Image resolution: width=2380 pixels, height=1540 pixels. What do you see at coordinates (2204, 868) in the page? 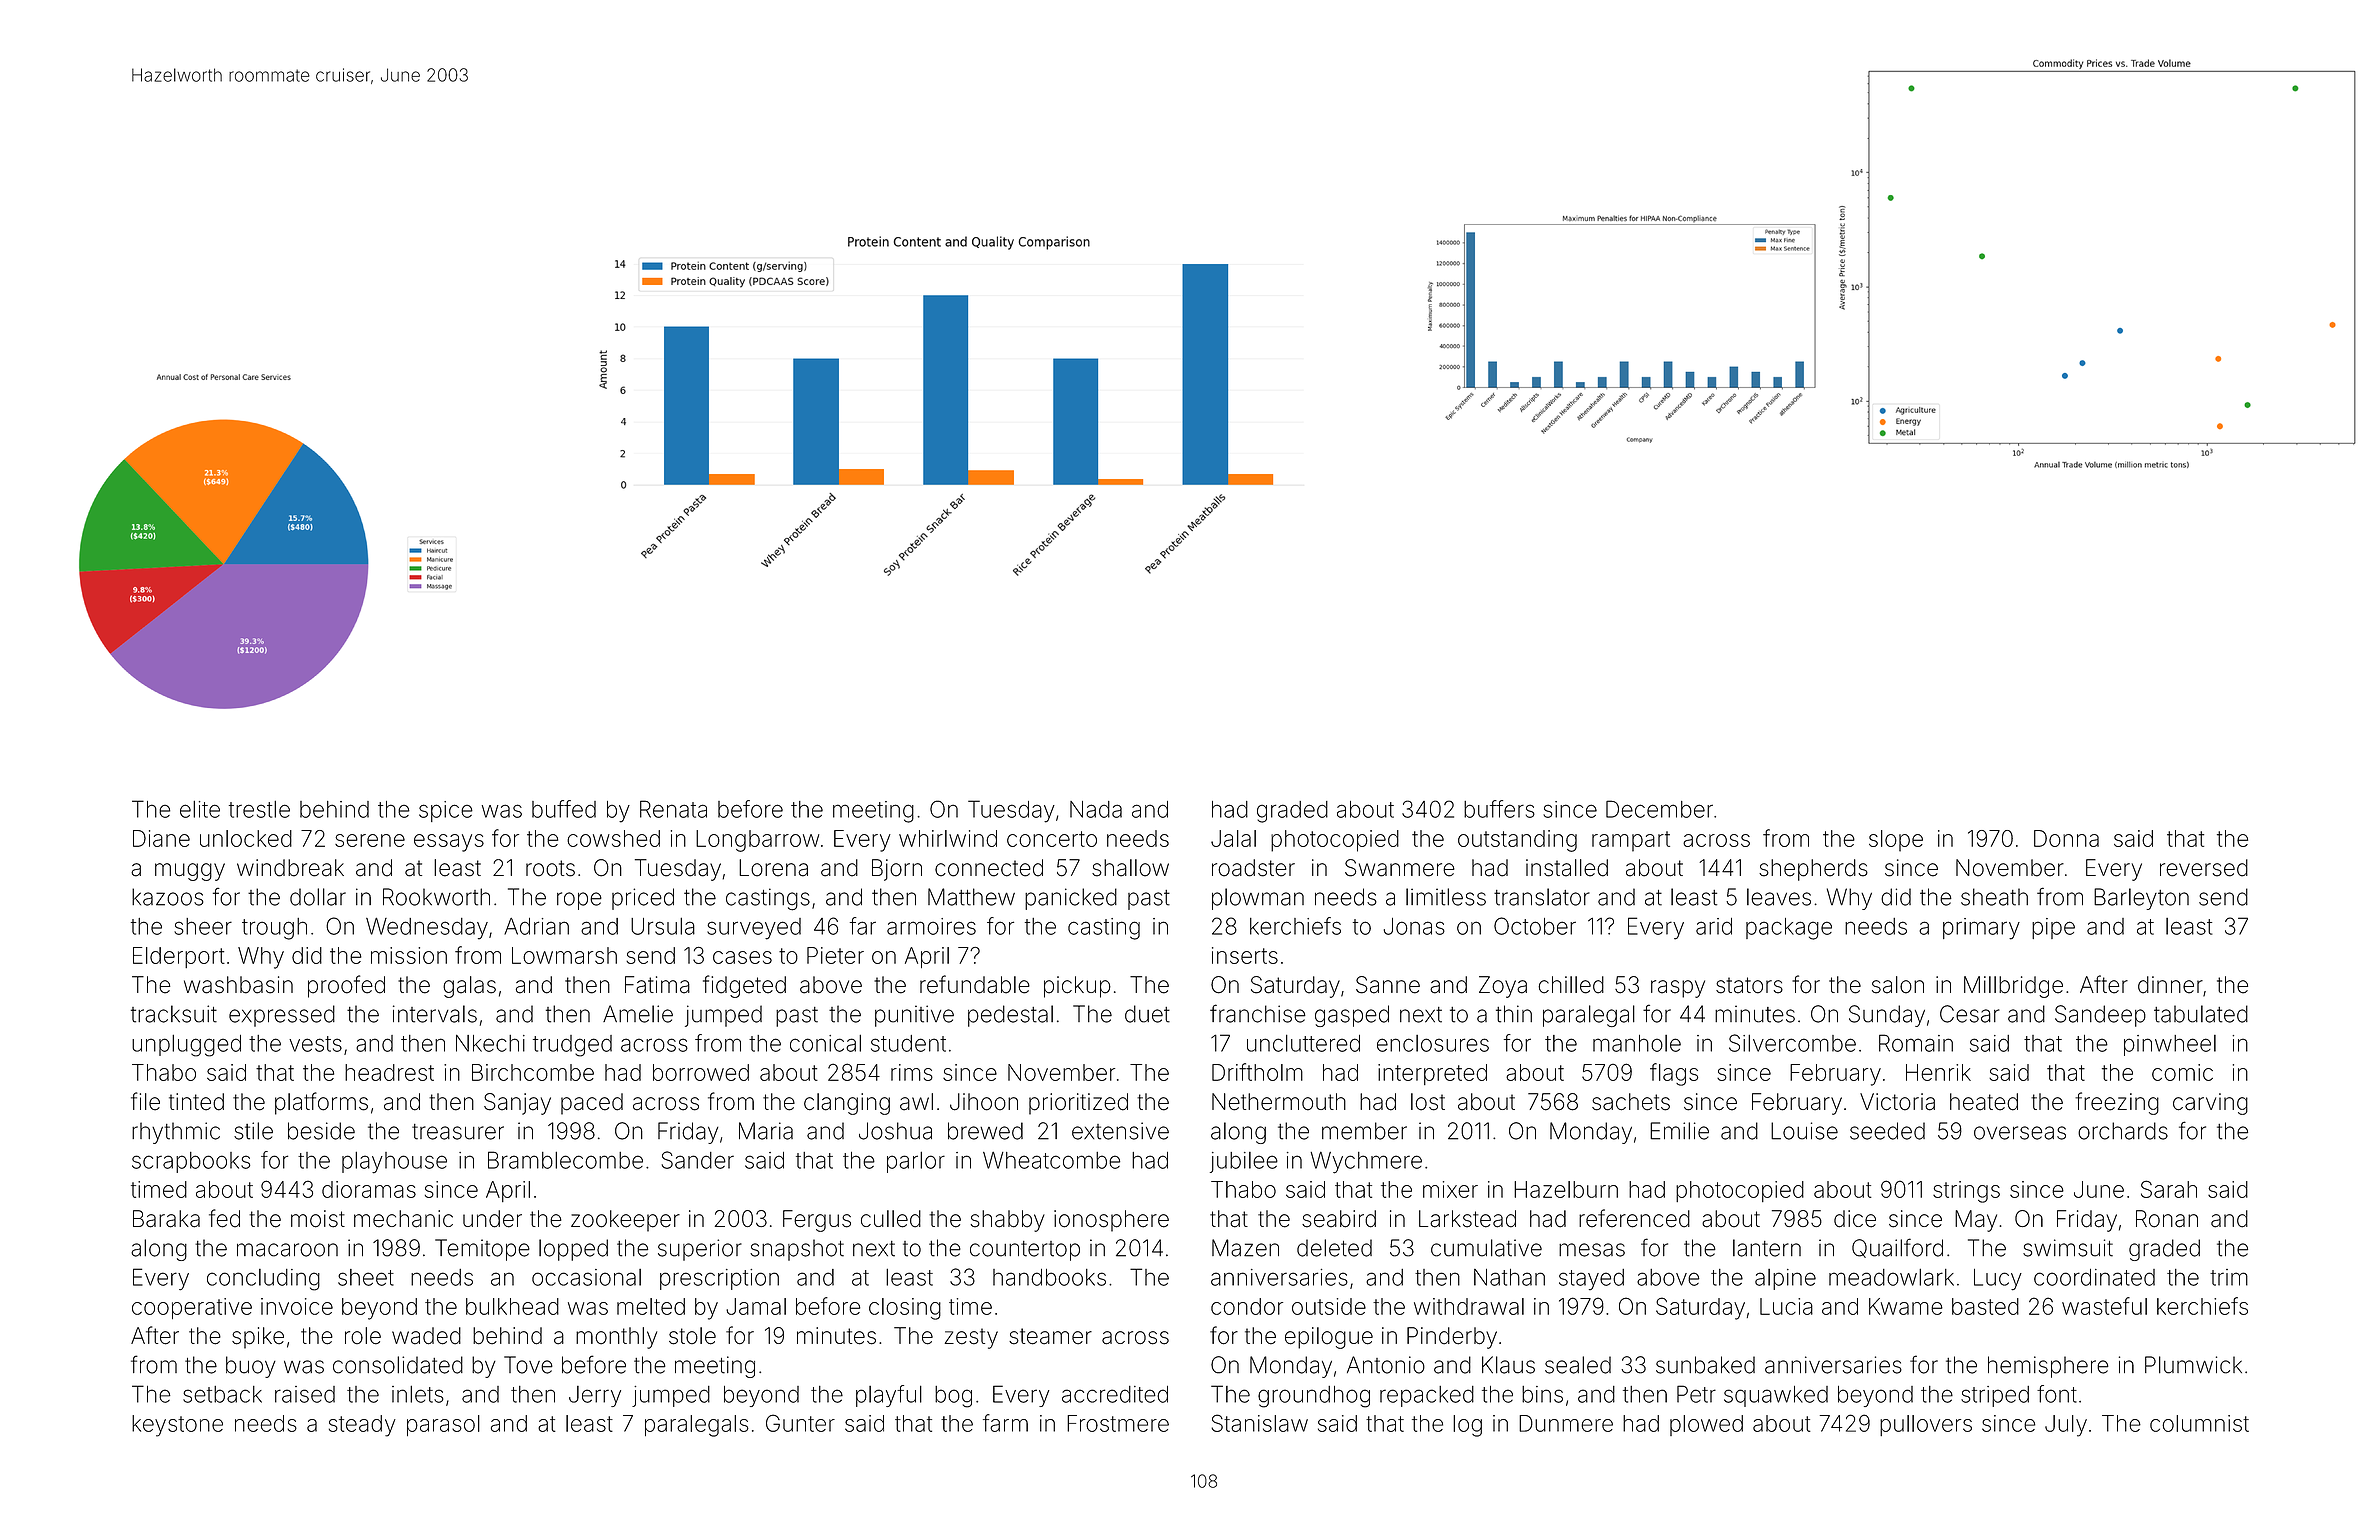
I see `reversed` at bounding box center [2204, 868].
